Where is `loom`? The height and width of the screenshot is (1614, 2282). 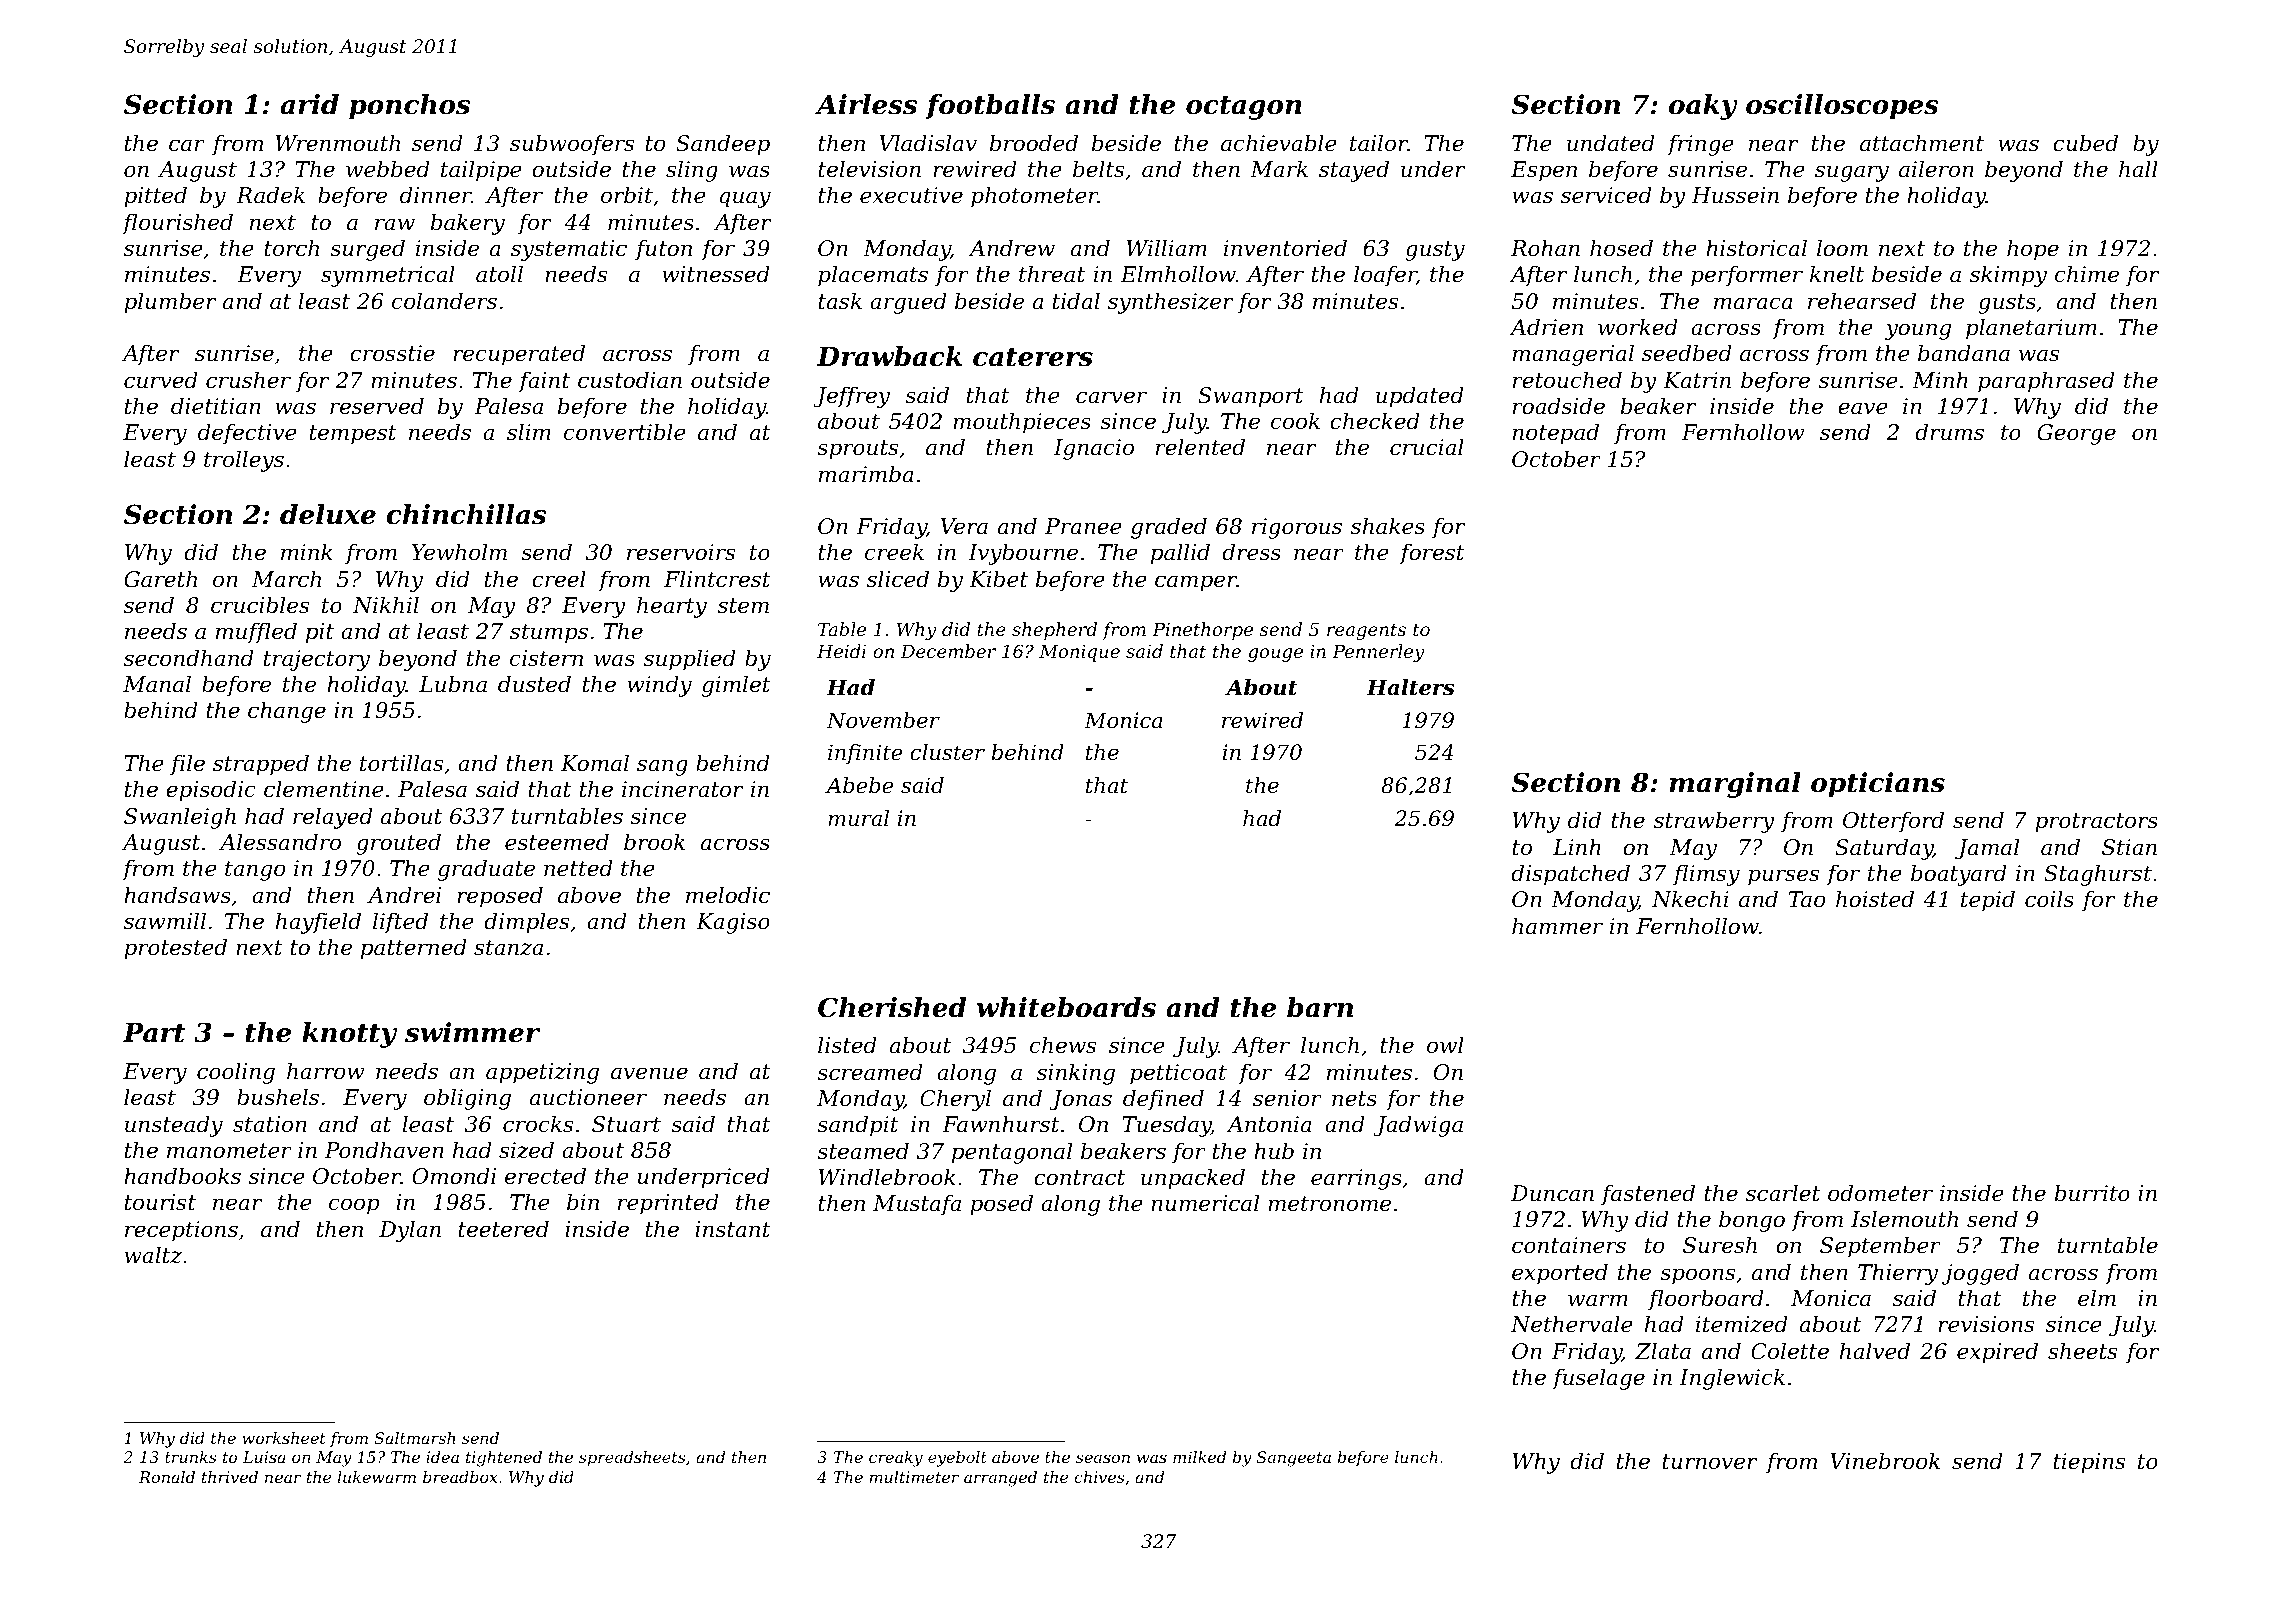
loom is located at coordinates (1842, 248).
